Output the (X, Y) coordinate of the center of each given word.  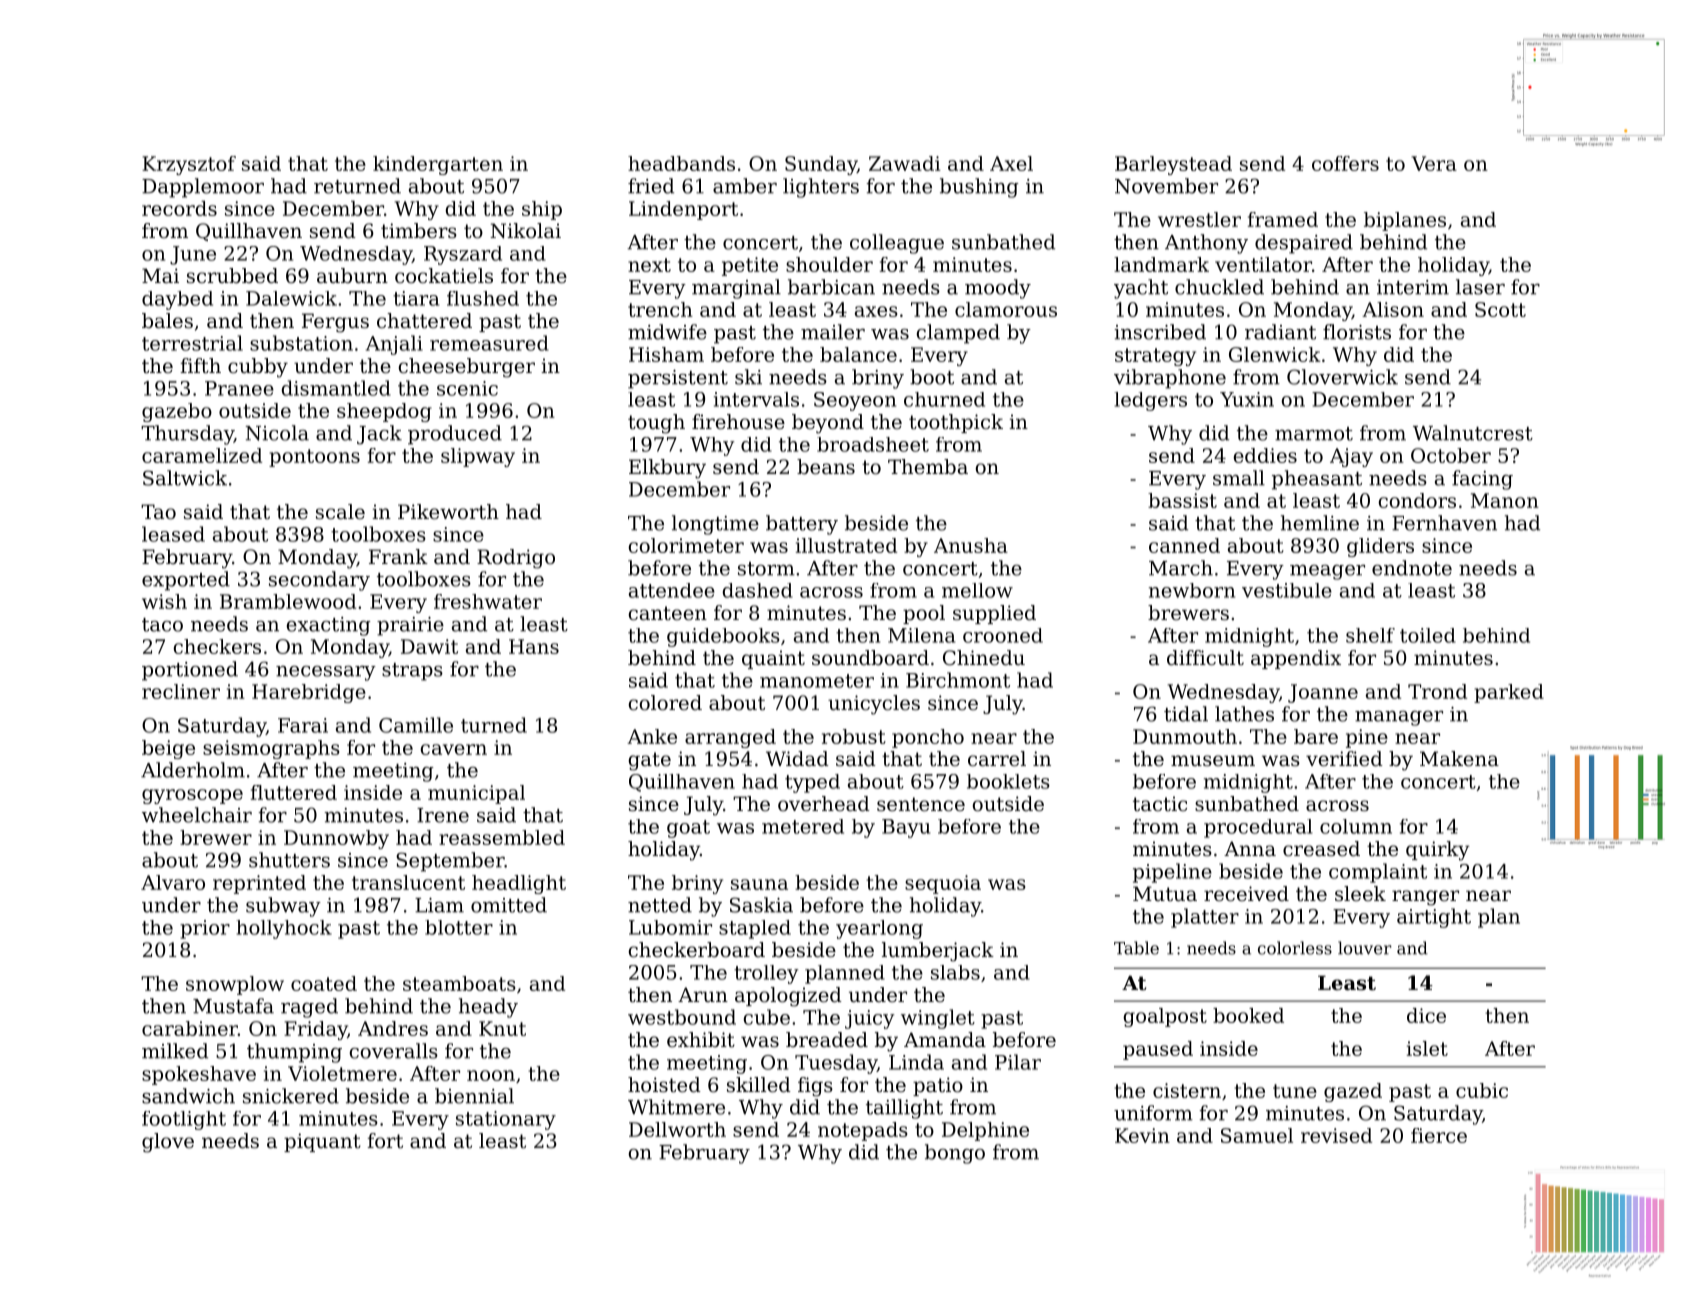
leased (173, 534)
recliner (181, 691)
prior (205, 929)
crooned (1003, 635)
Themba (928, 467)
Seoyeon (855, 401)
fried (651, 186)
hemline (1320, 523)
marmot (1314, 434)
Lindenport (683, 210)
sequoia (943, 884)
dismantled (336, 388)
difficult (1205, 658)
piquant (322, 1142)
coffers (1345, 163)
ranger (1425, 898)
